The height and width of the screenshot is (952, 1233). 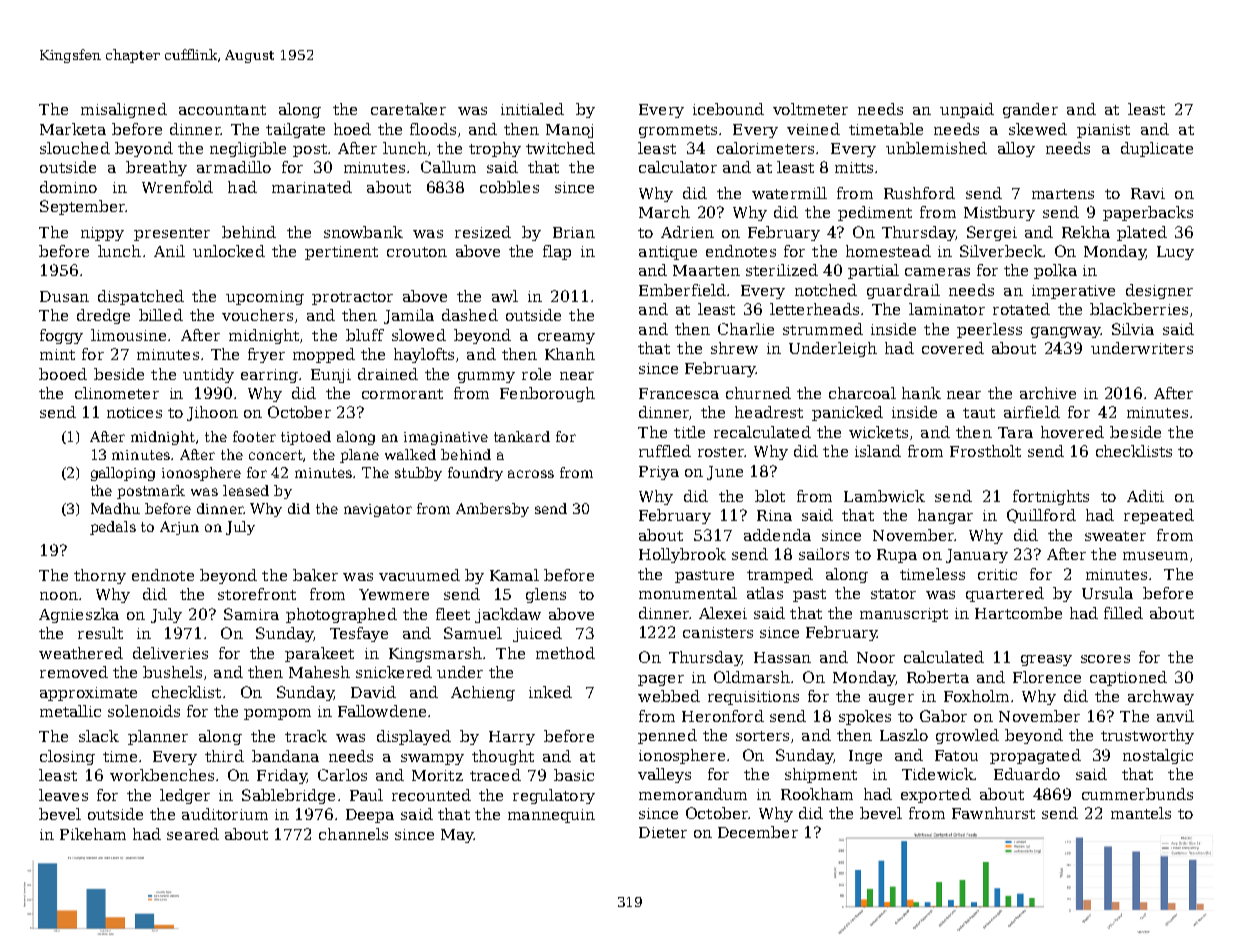 I want to click on island, so click(x=878, y=451).
